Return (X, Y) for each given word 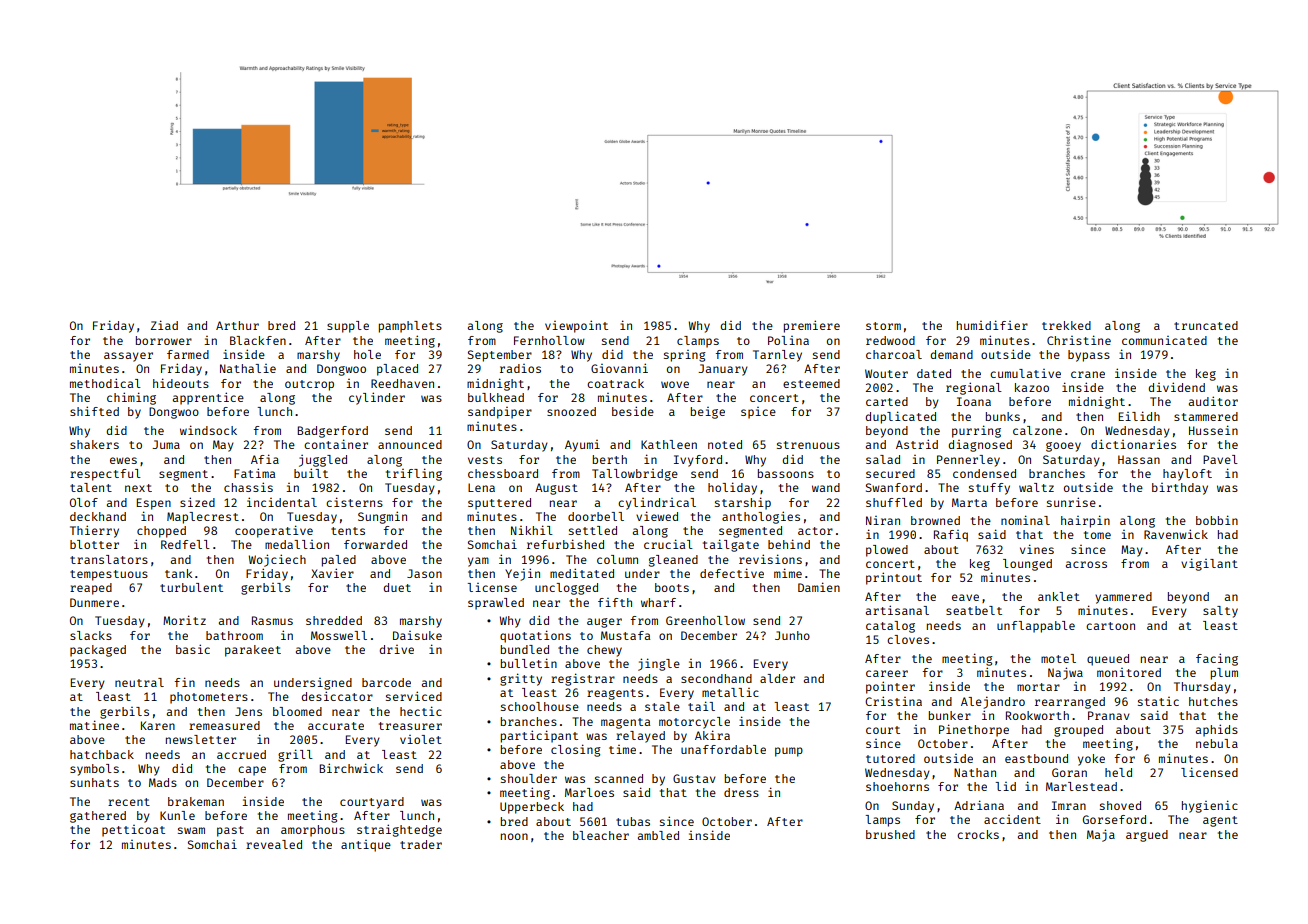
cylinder (377, 398)
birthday (1180, 489)
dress (741, 792)
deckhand (98, 516)
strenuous (808, 445)
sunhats (94, 782)
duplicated (901, 417)
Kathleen (669, 444)
